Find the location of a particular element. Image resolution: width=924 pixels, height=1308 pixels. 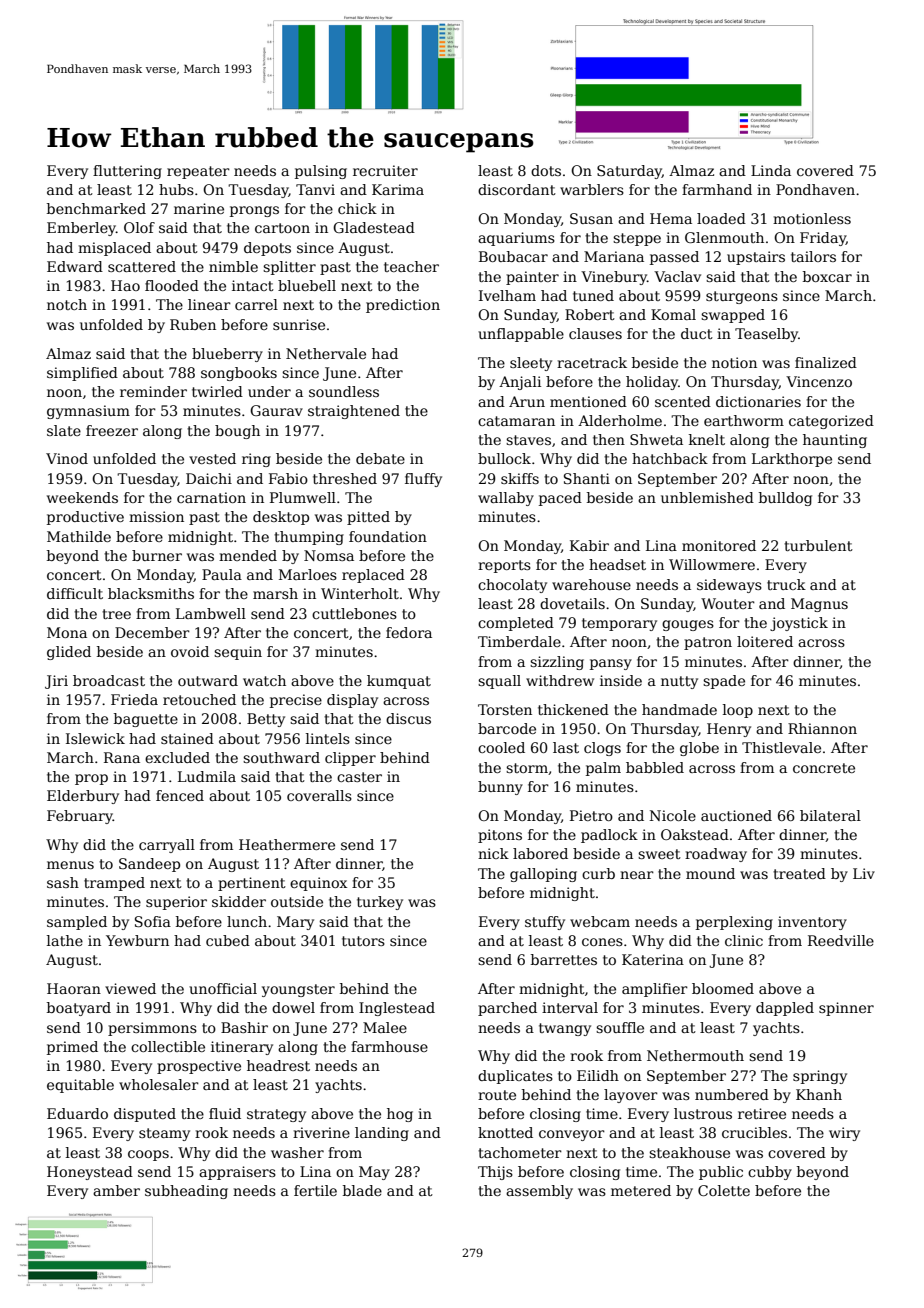

fluffy is located at coordinates (423, 480).
